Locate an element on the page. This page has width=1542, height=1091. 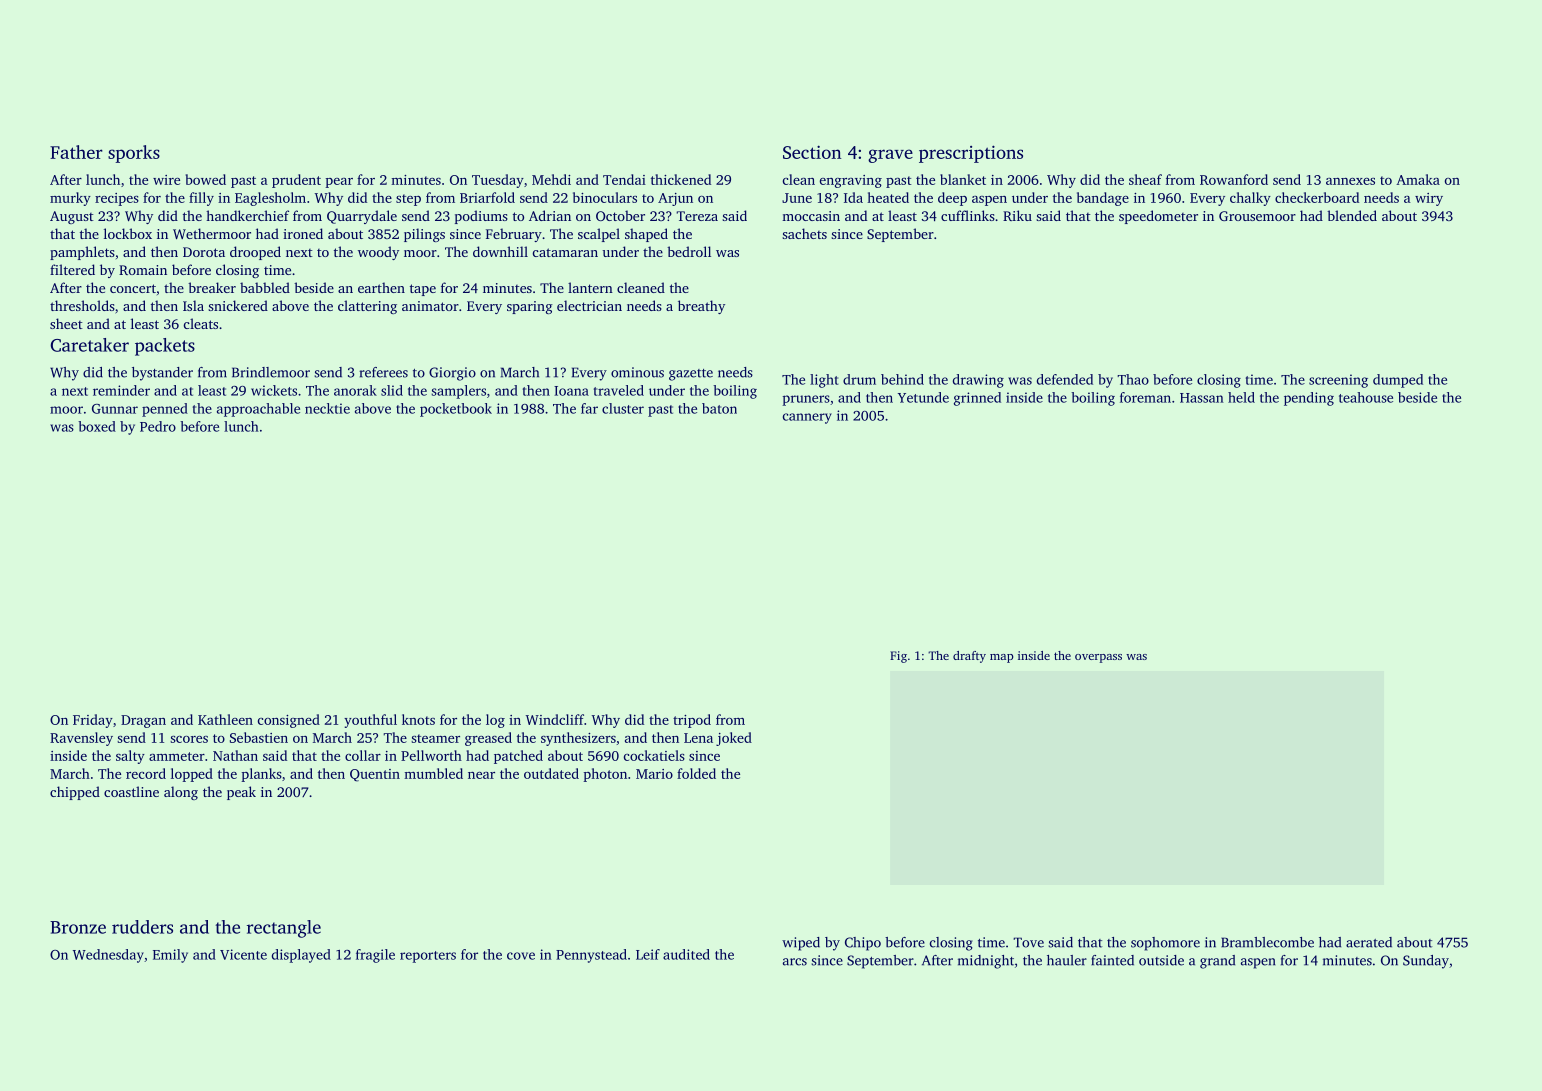
Wednesday is located at coordinates (108, 956).
